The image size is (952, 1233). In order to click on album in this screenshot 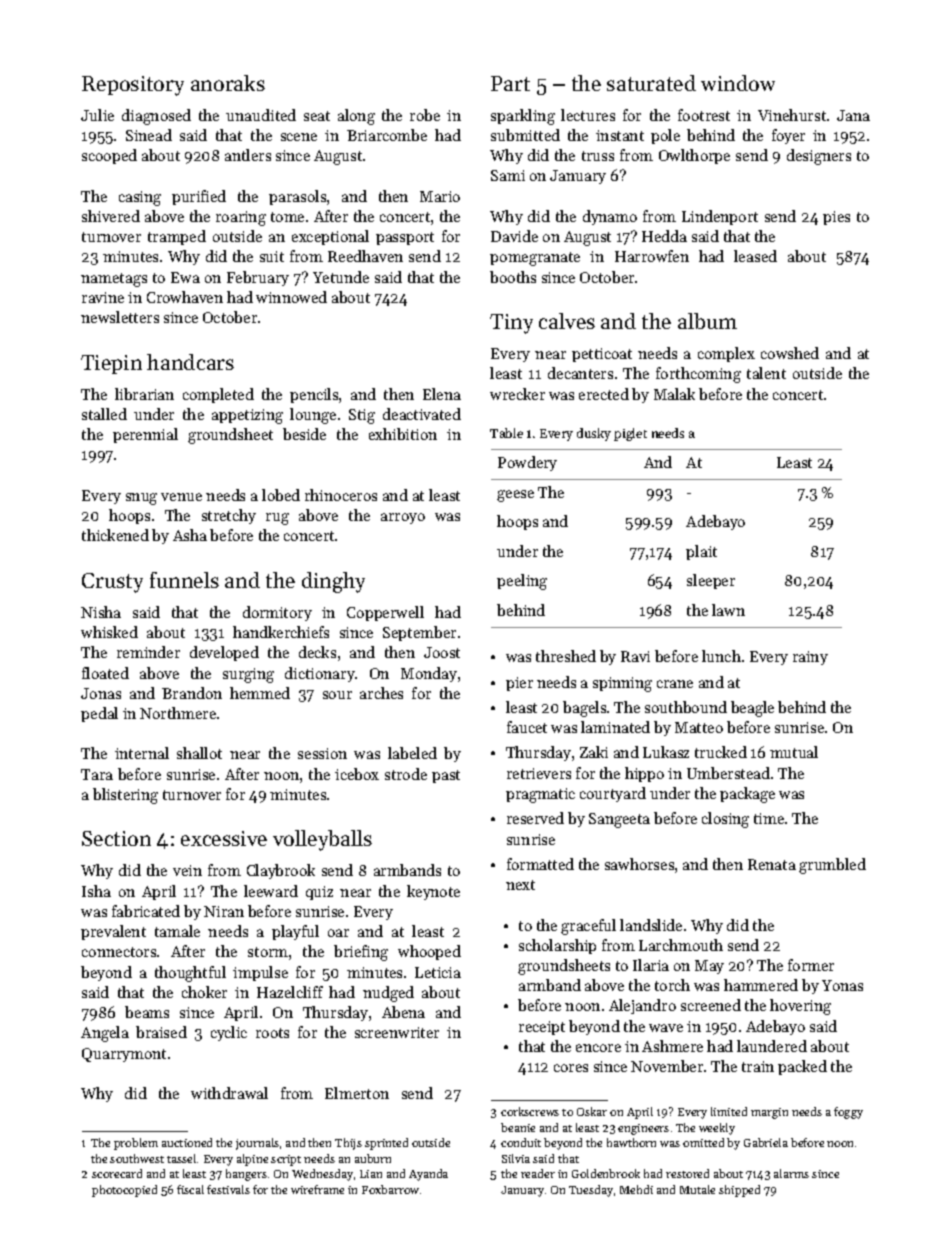, I will do `click(707, 321)`.
